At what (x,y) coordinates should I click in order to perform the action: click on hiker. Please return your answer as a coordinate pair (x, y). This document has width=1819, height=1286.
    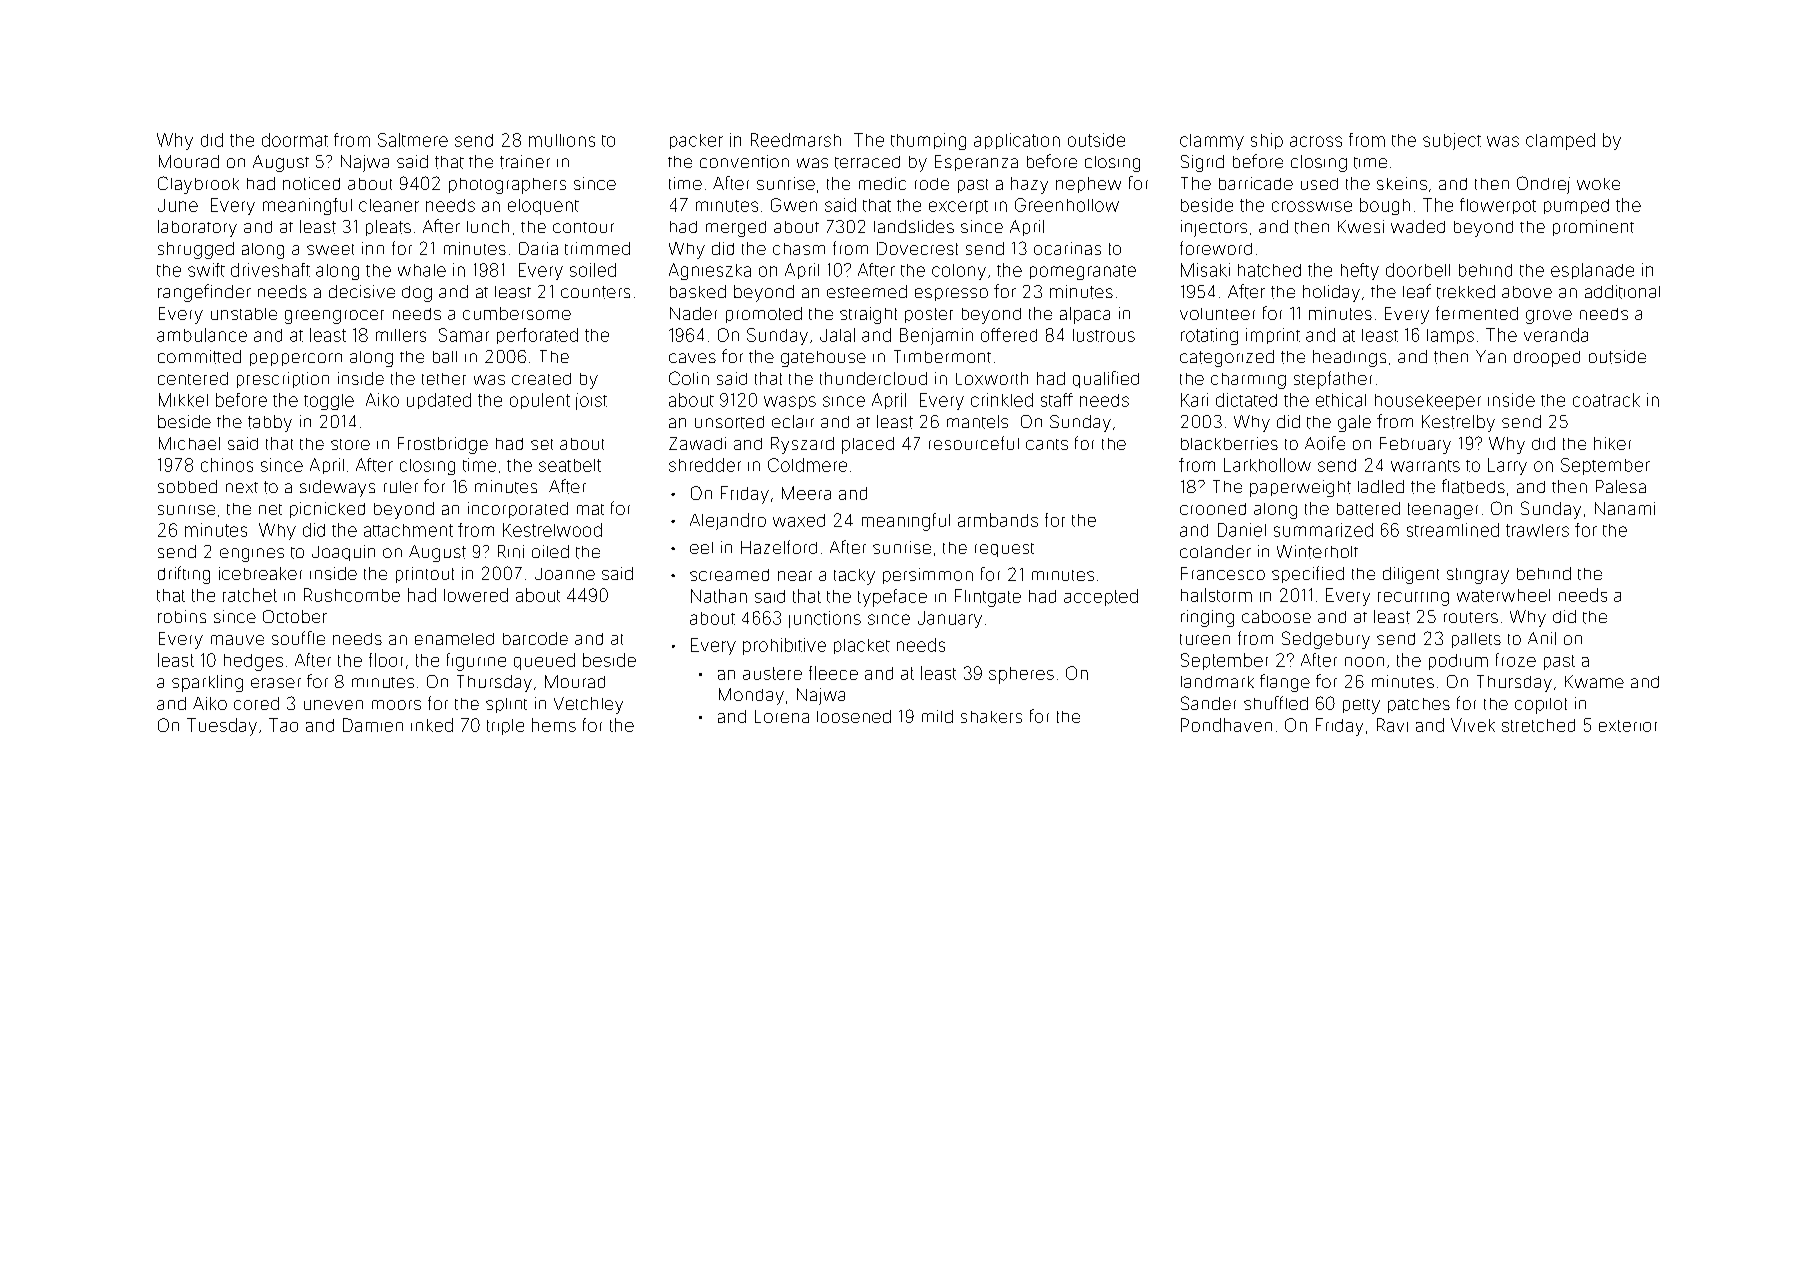
    Looking at the image, I should click on (1612, 443).
